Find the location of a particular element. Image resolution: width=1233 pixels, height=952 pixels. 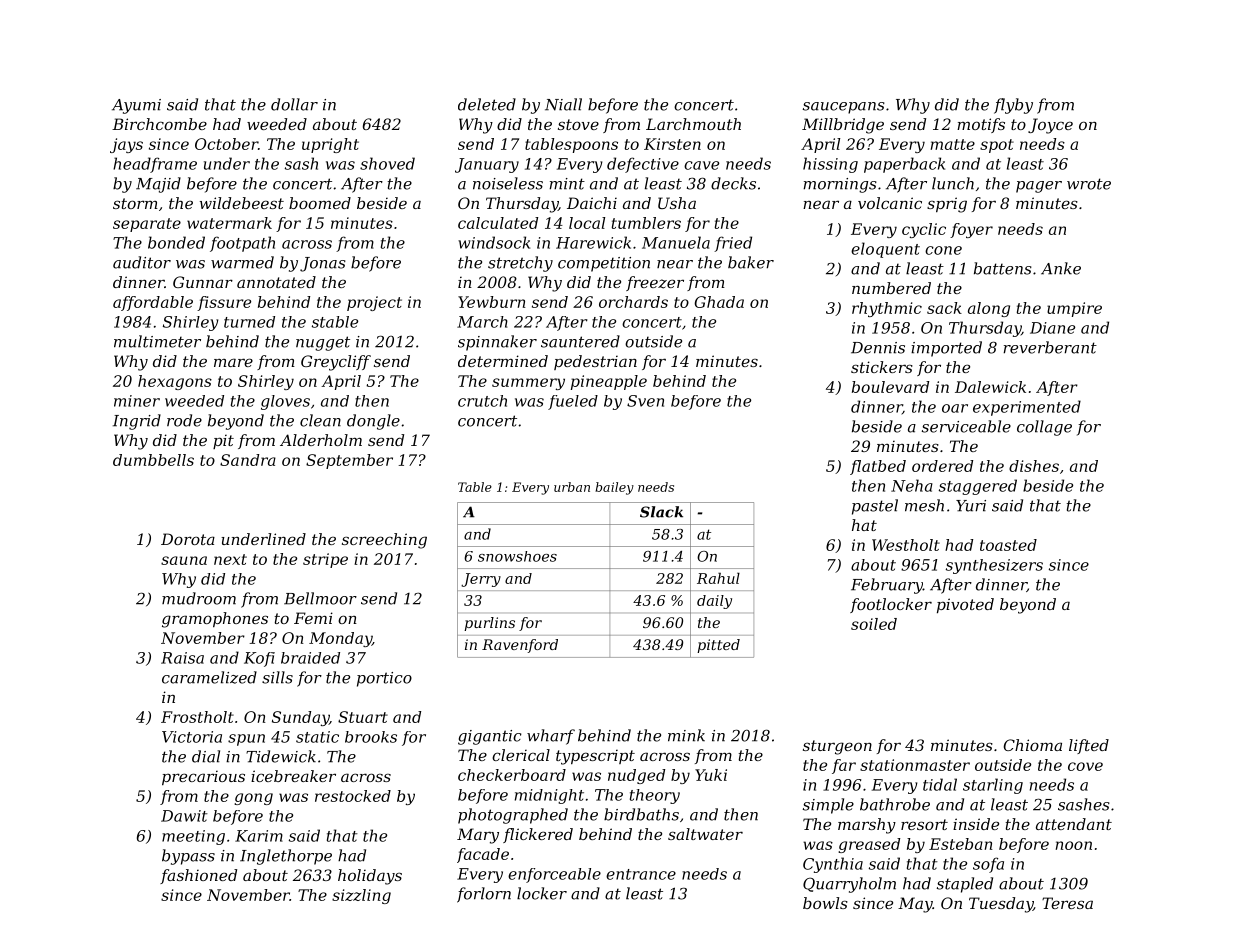

Ghada is located at coordinates (719, 302).
